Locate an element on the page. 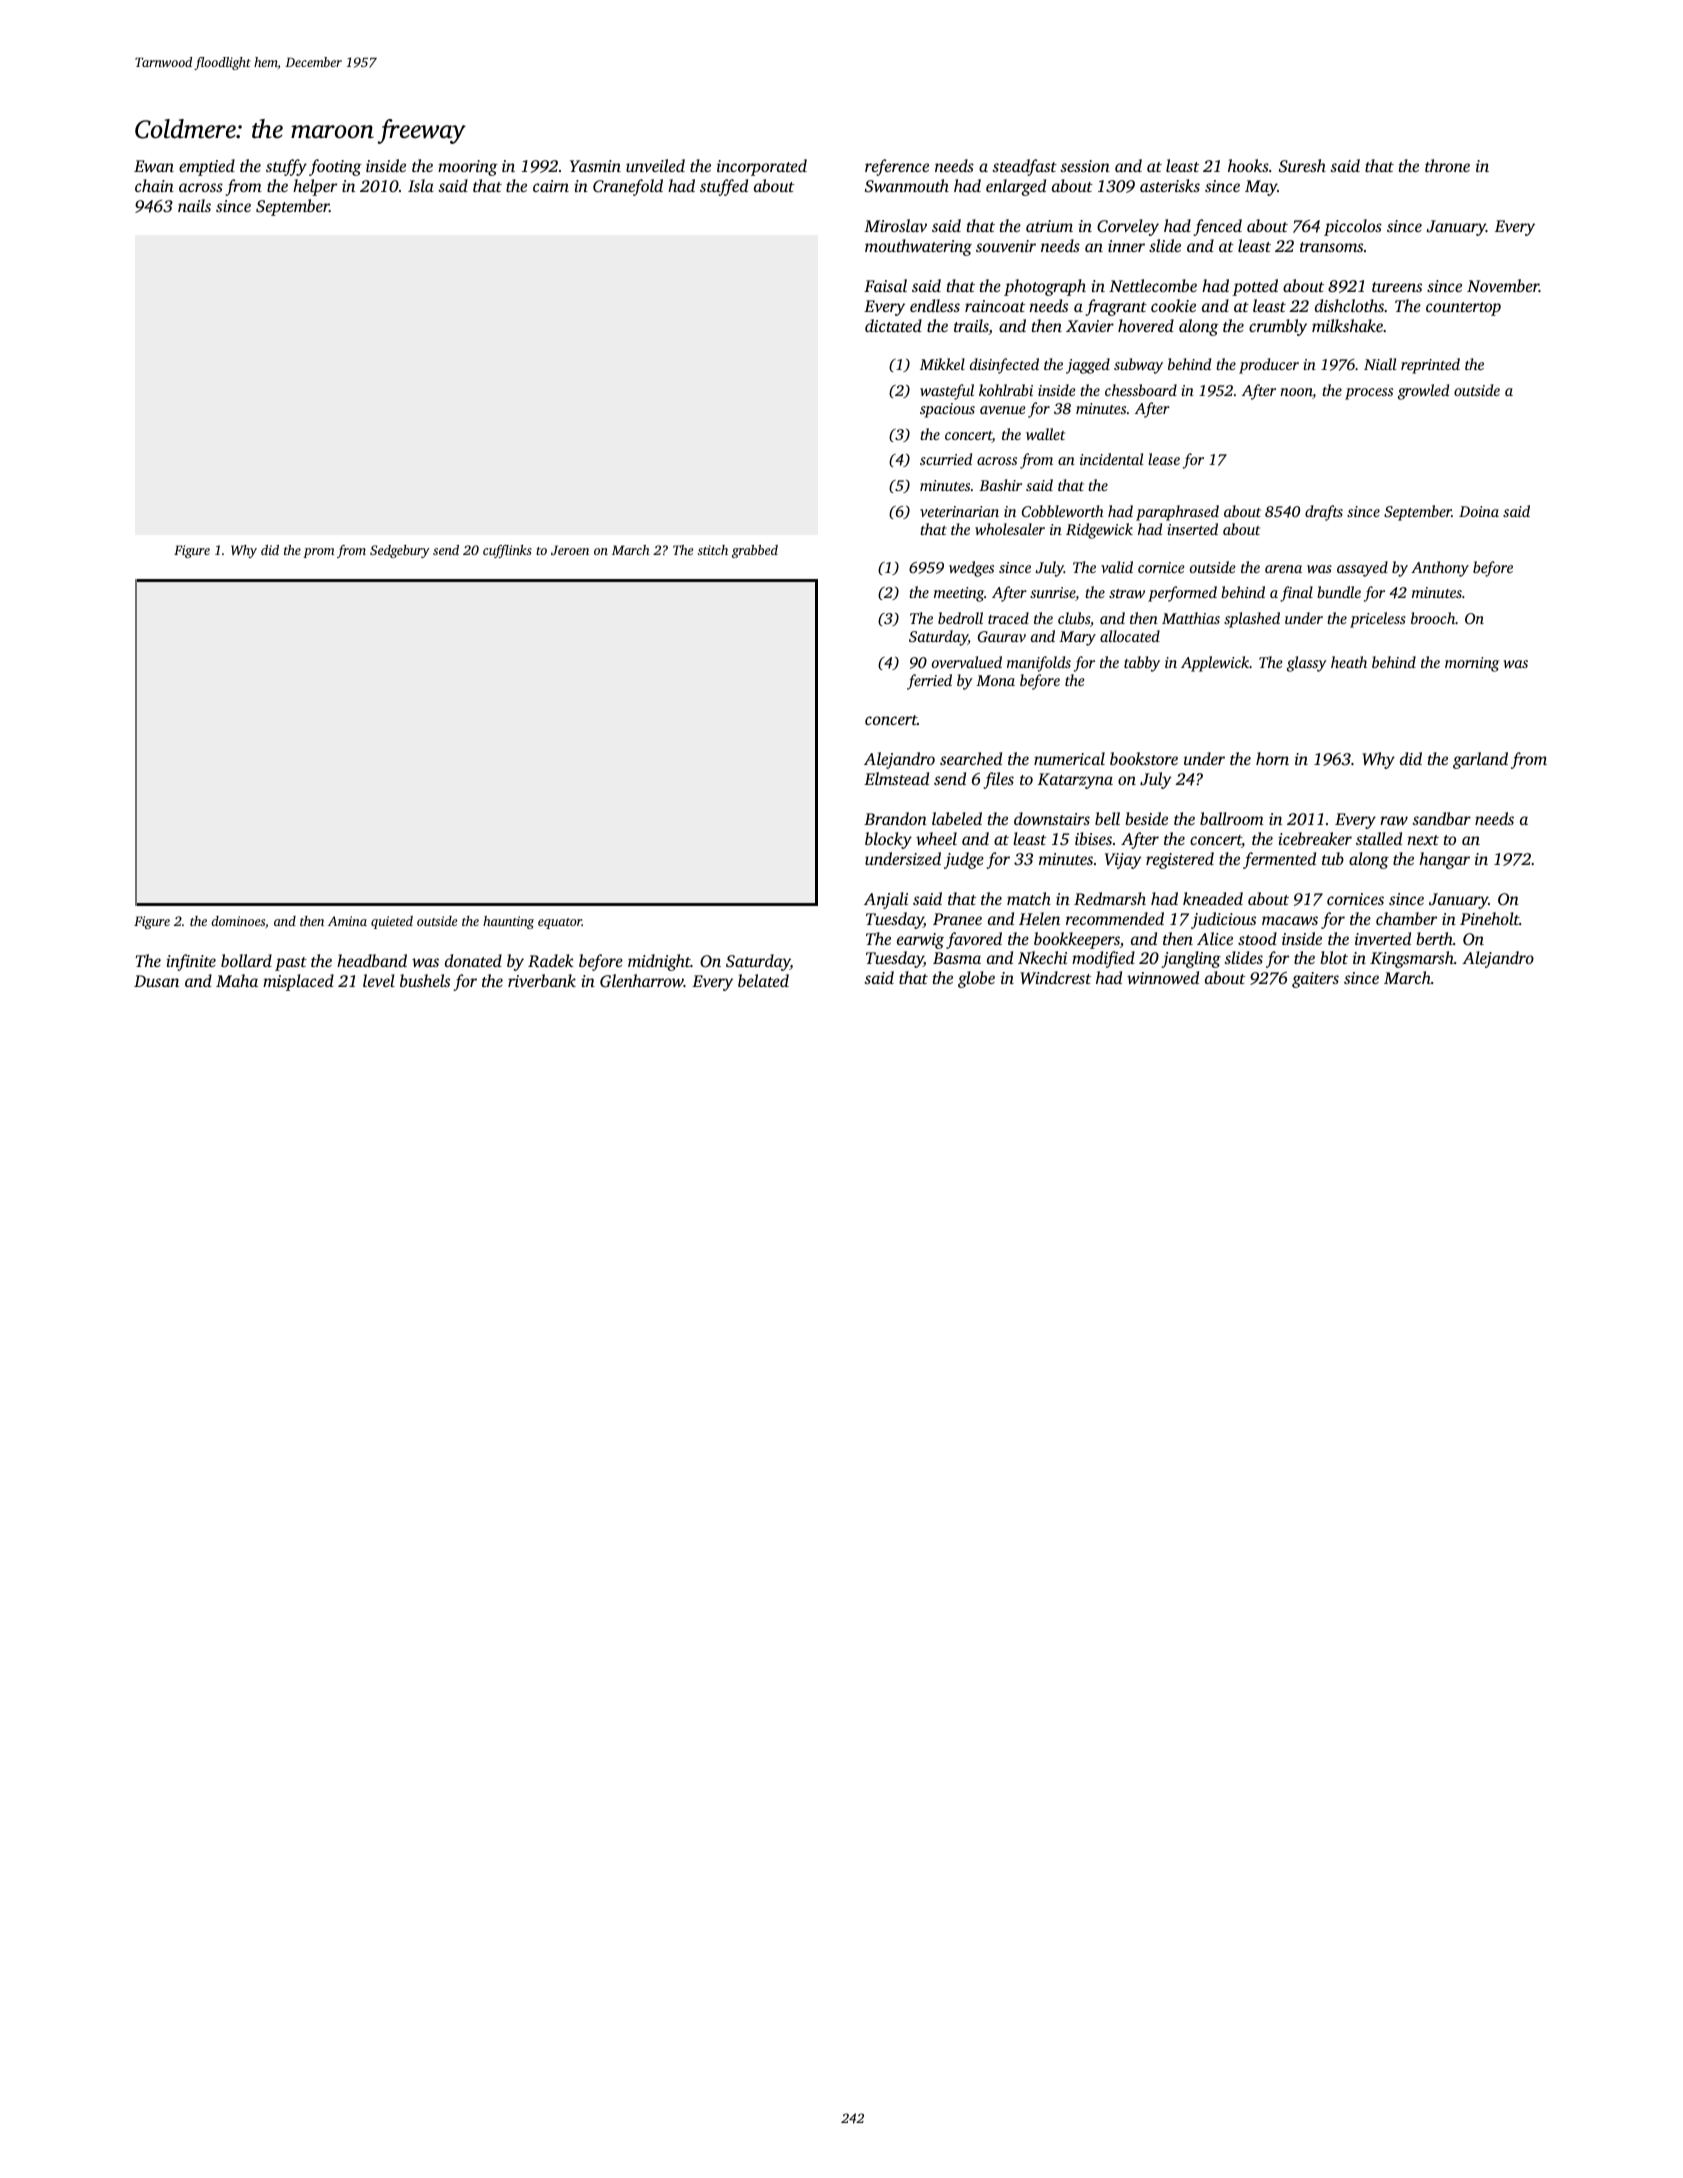 This document has height=2178, width=1683. November is located at coordinates (1503, 285).
